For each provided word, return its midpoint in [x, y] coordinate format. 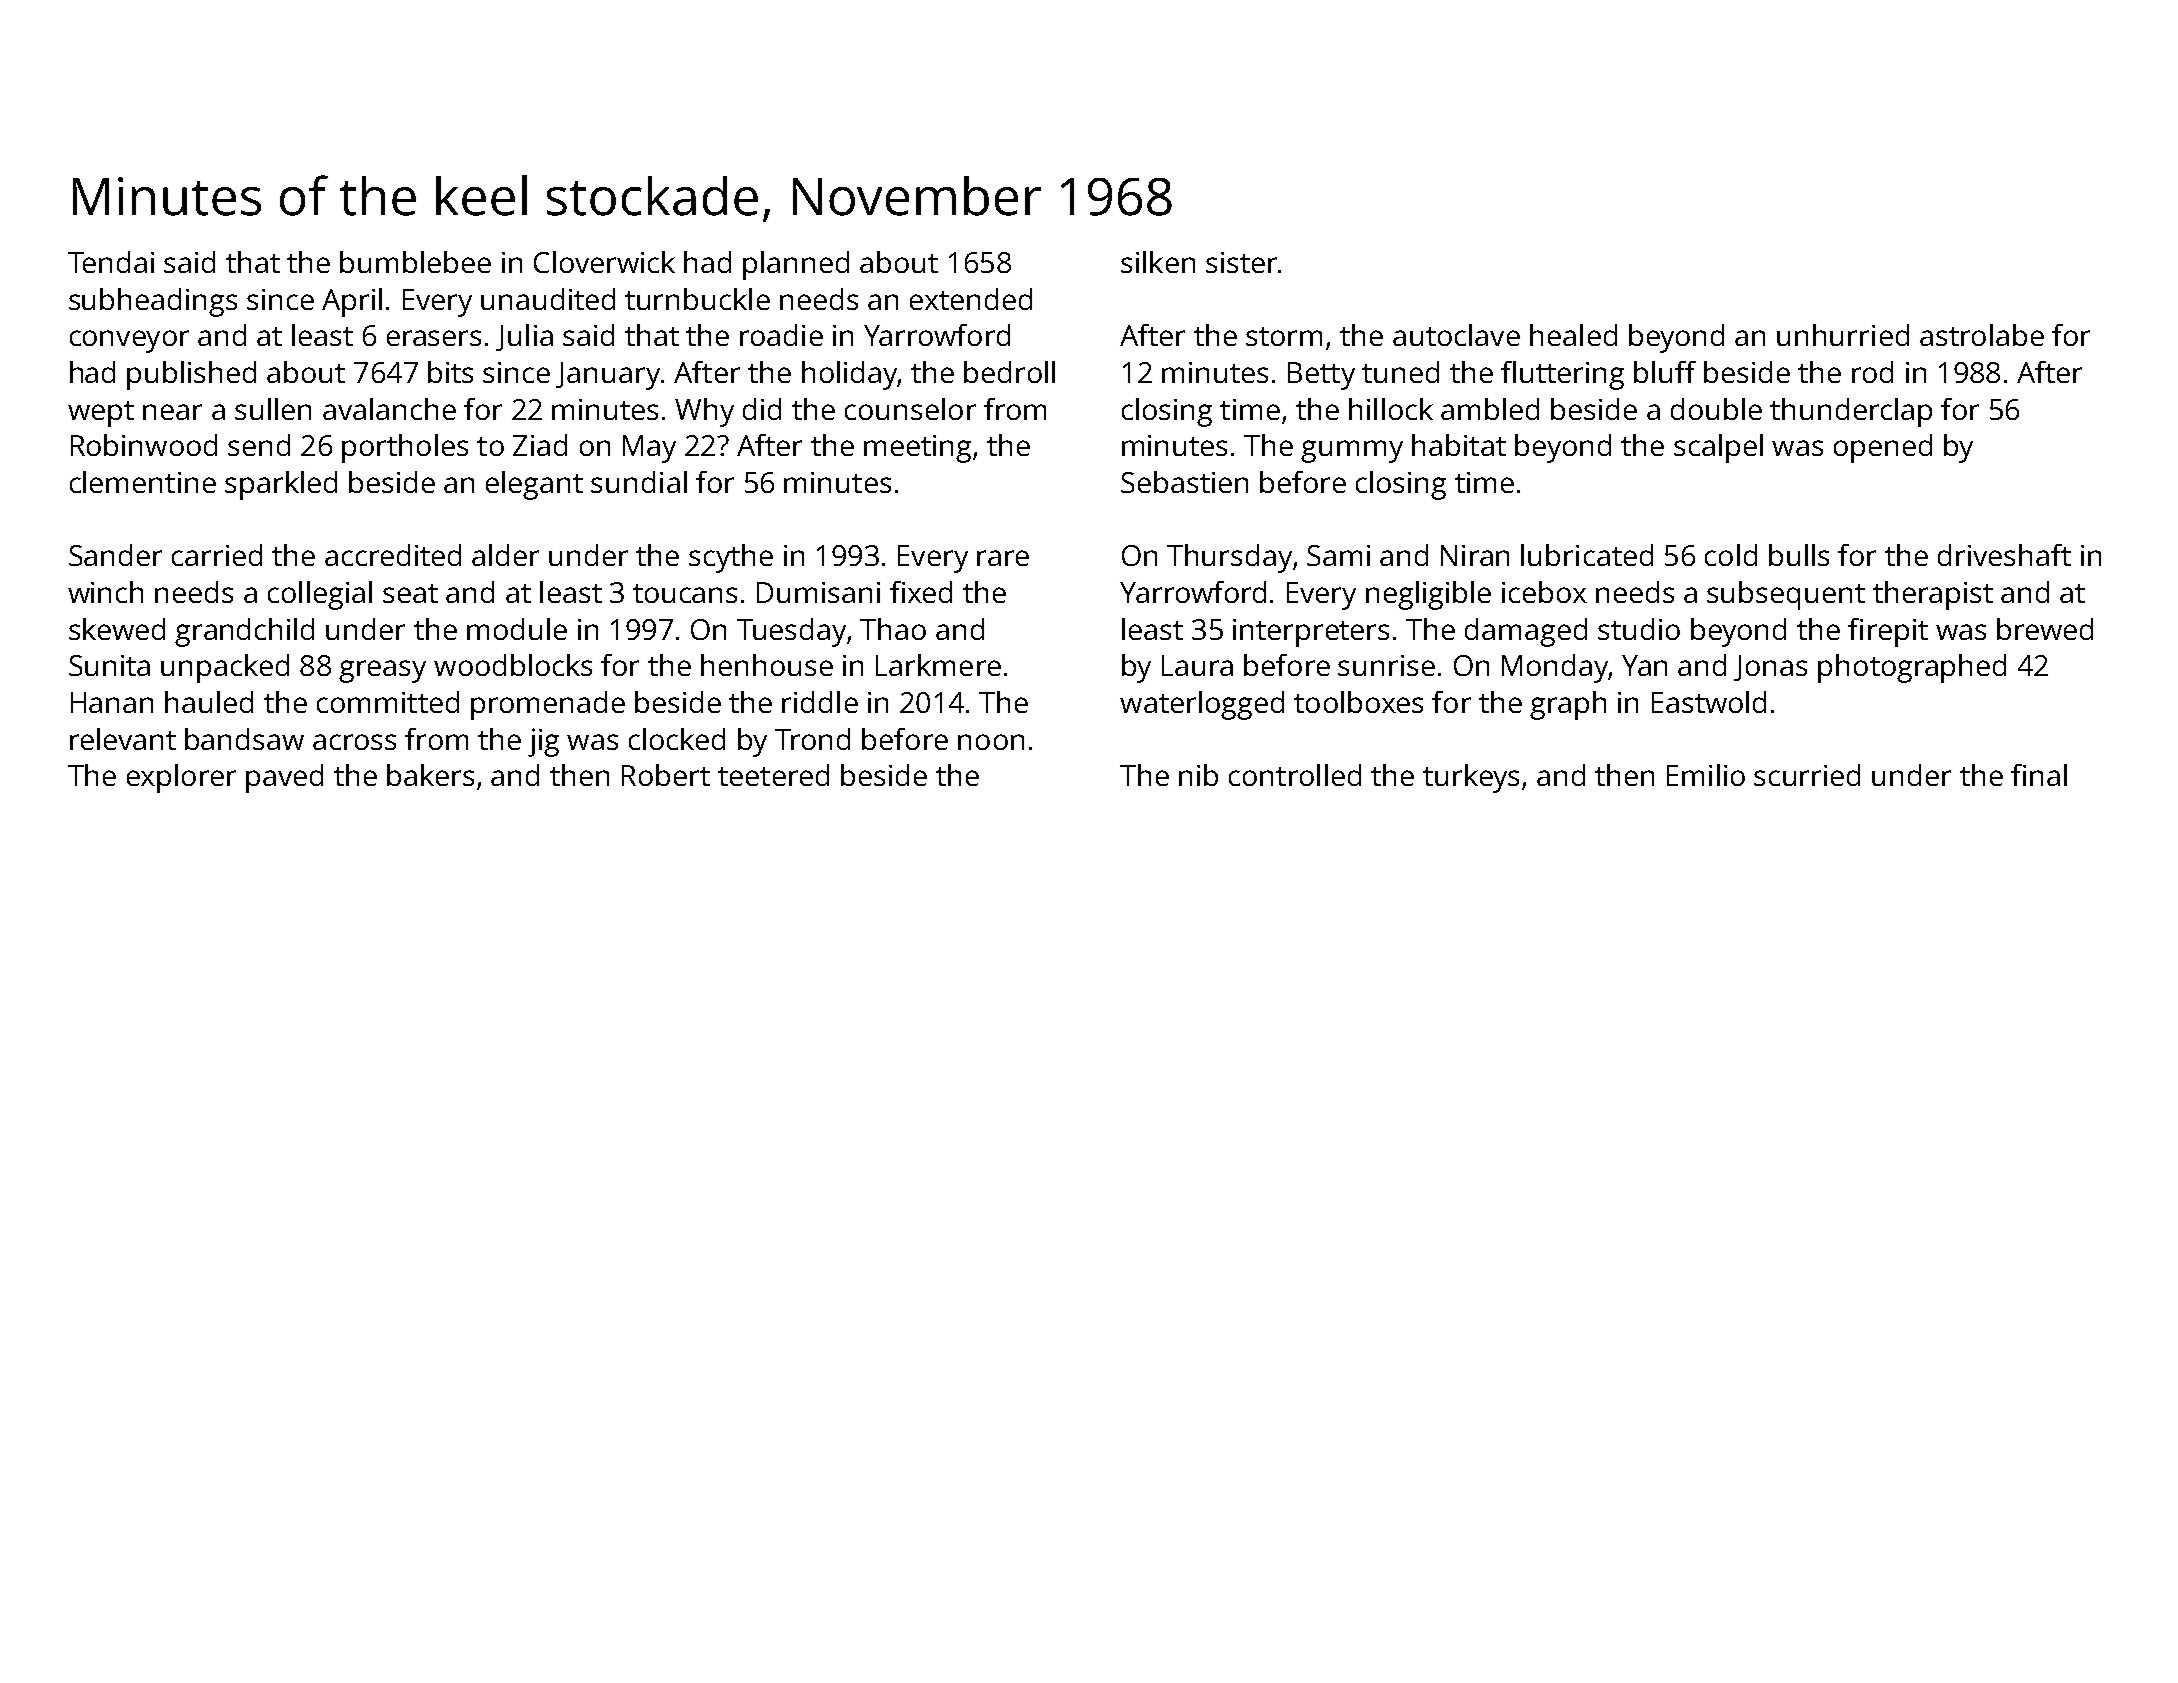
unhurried [1843, 335]
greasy [382, 671]
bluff [1665, 372]
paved [284, 778]
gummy [1352, 451]
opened [1883, 448]
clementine [143, 482]
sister [1241, 262]
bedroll [1009, 372]
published [191, 375]
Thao [893, 629]
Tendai [111, 262]
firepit [1888, 632]
